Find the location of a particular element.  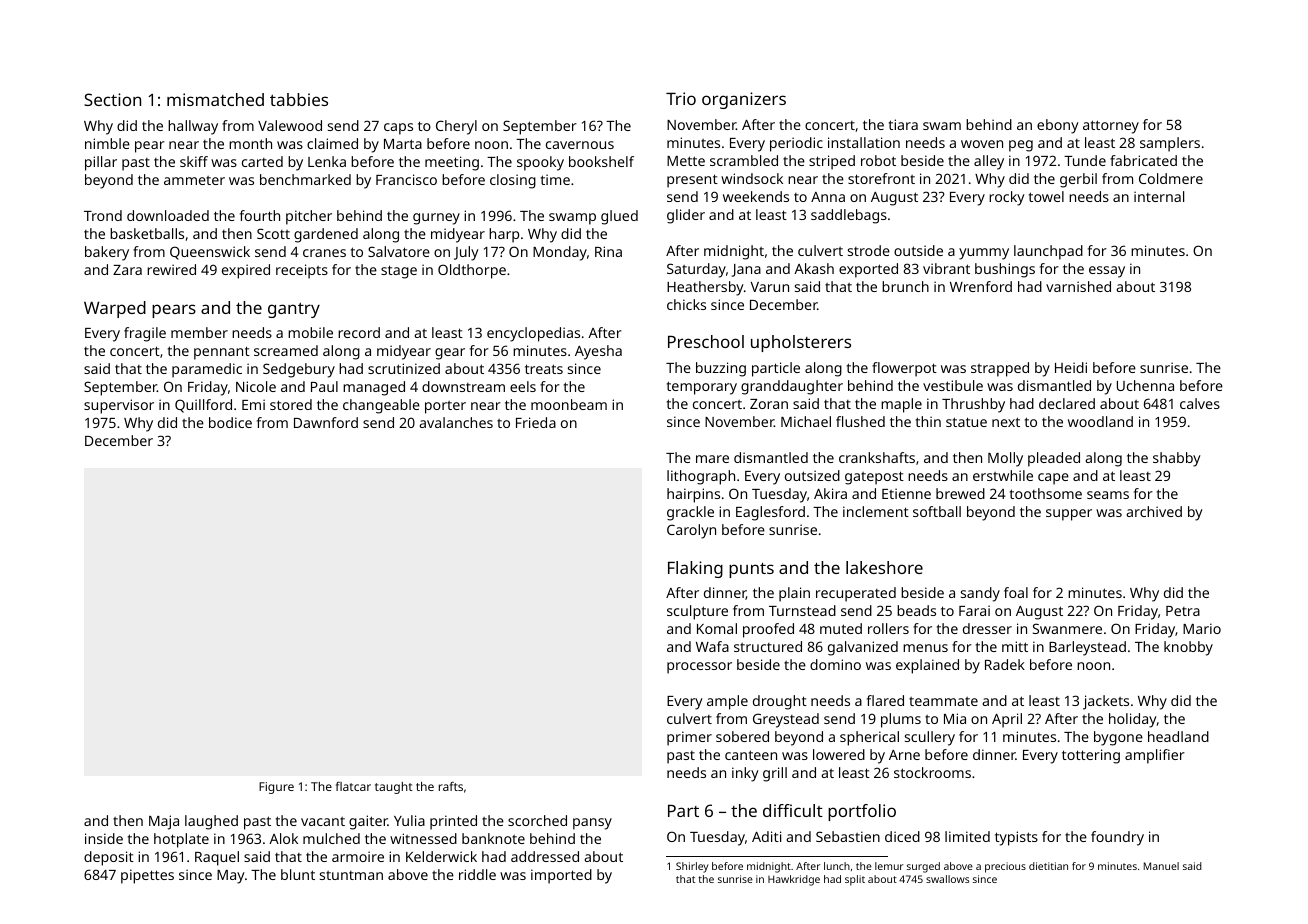

vacant is located at coordinates (323, 821).
